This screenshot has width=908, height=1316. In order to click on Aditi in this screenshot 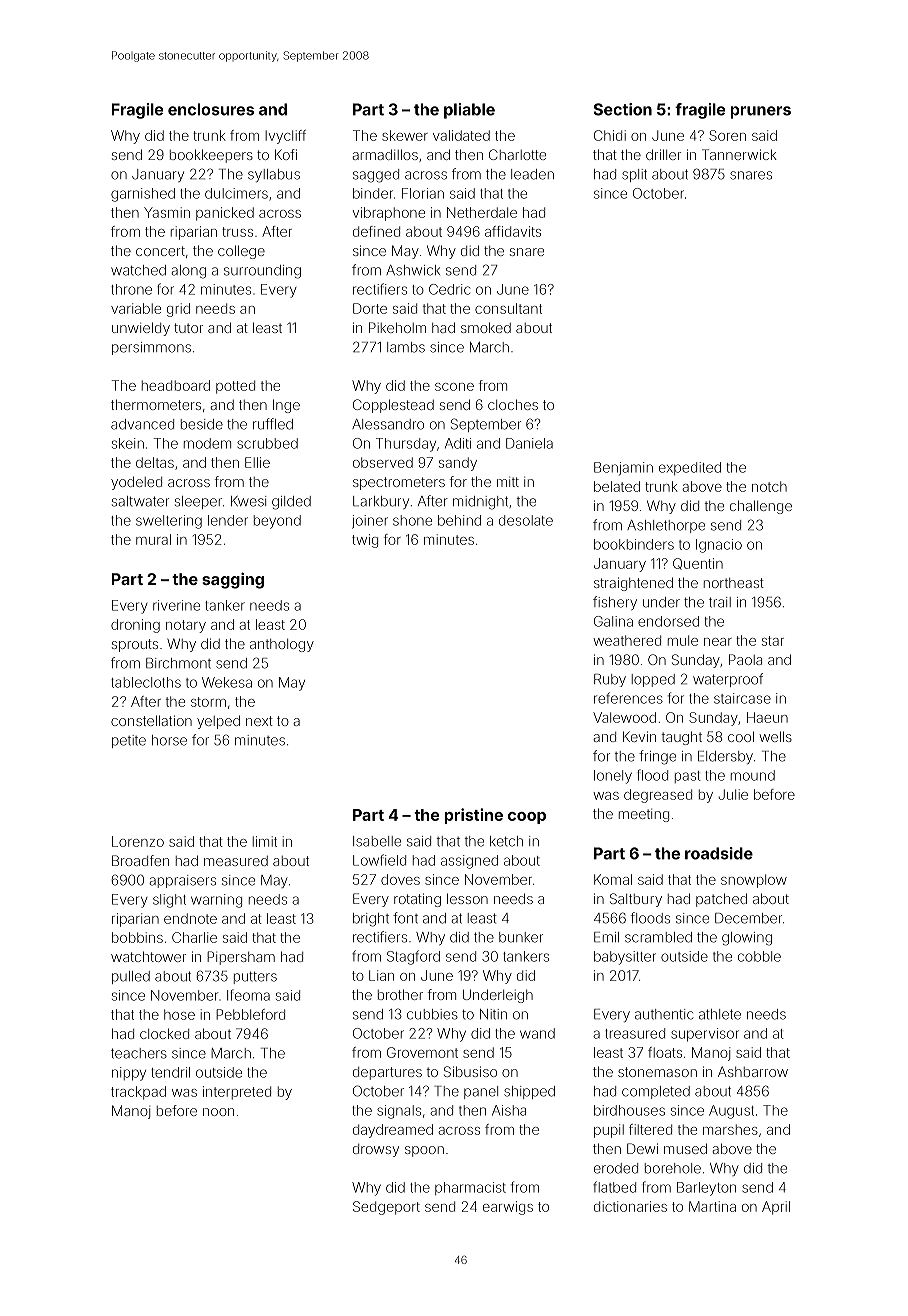, I will do `click(458, 443)`.
